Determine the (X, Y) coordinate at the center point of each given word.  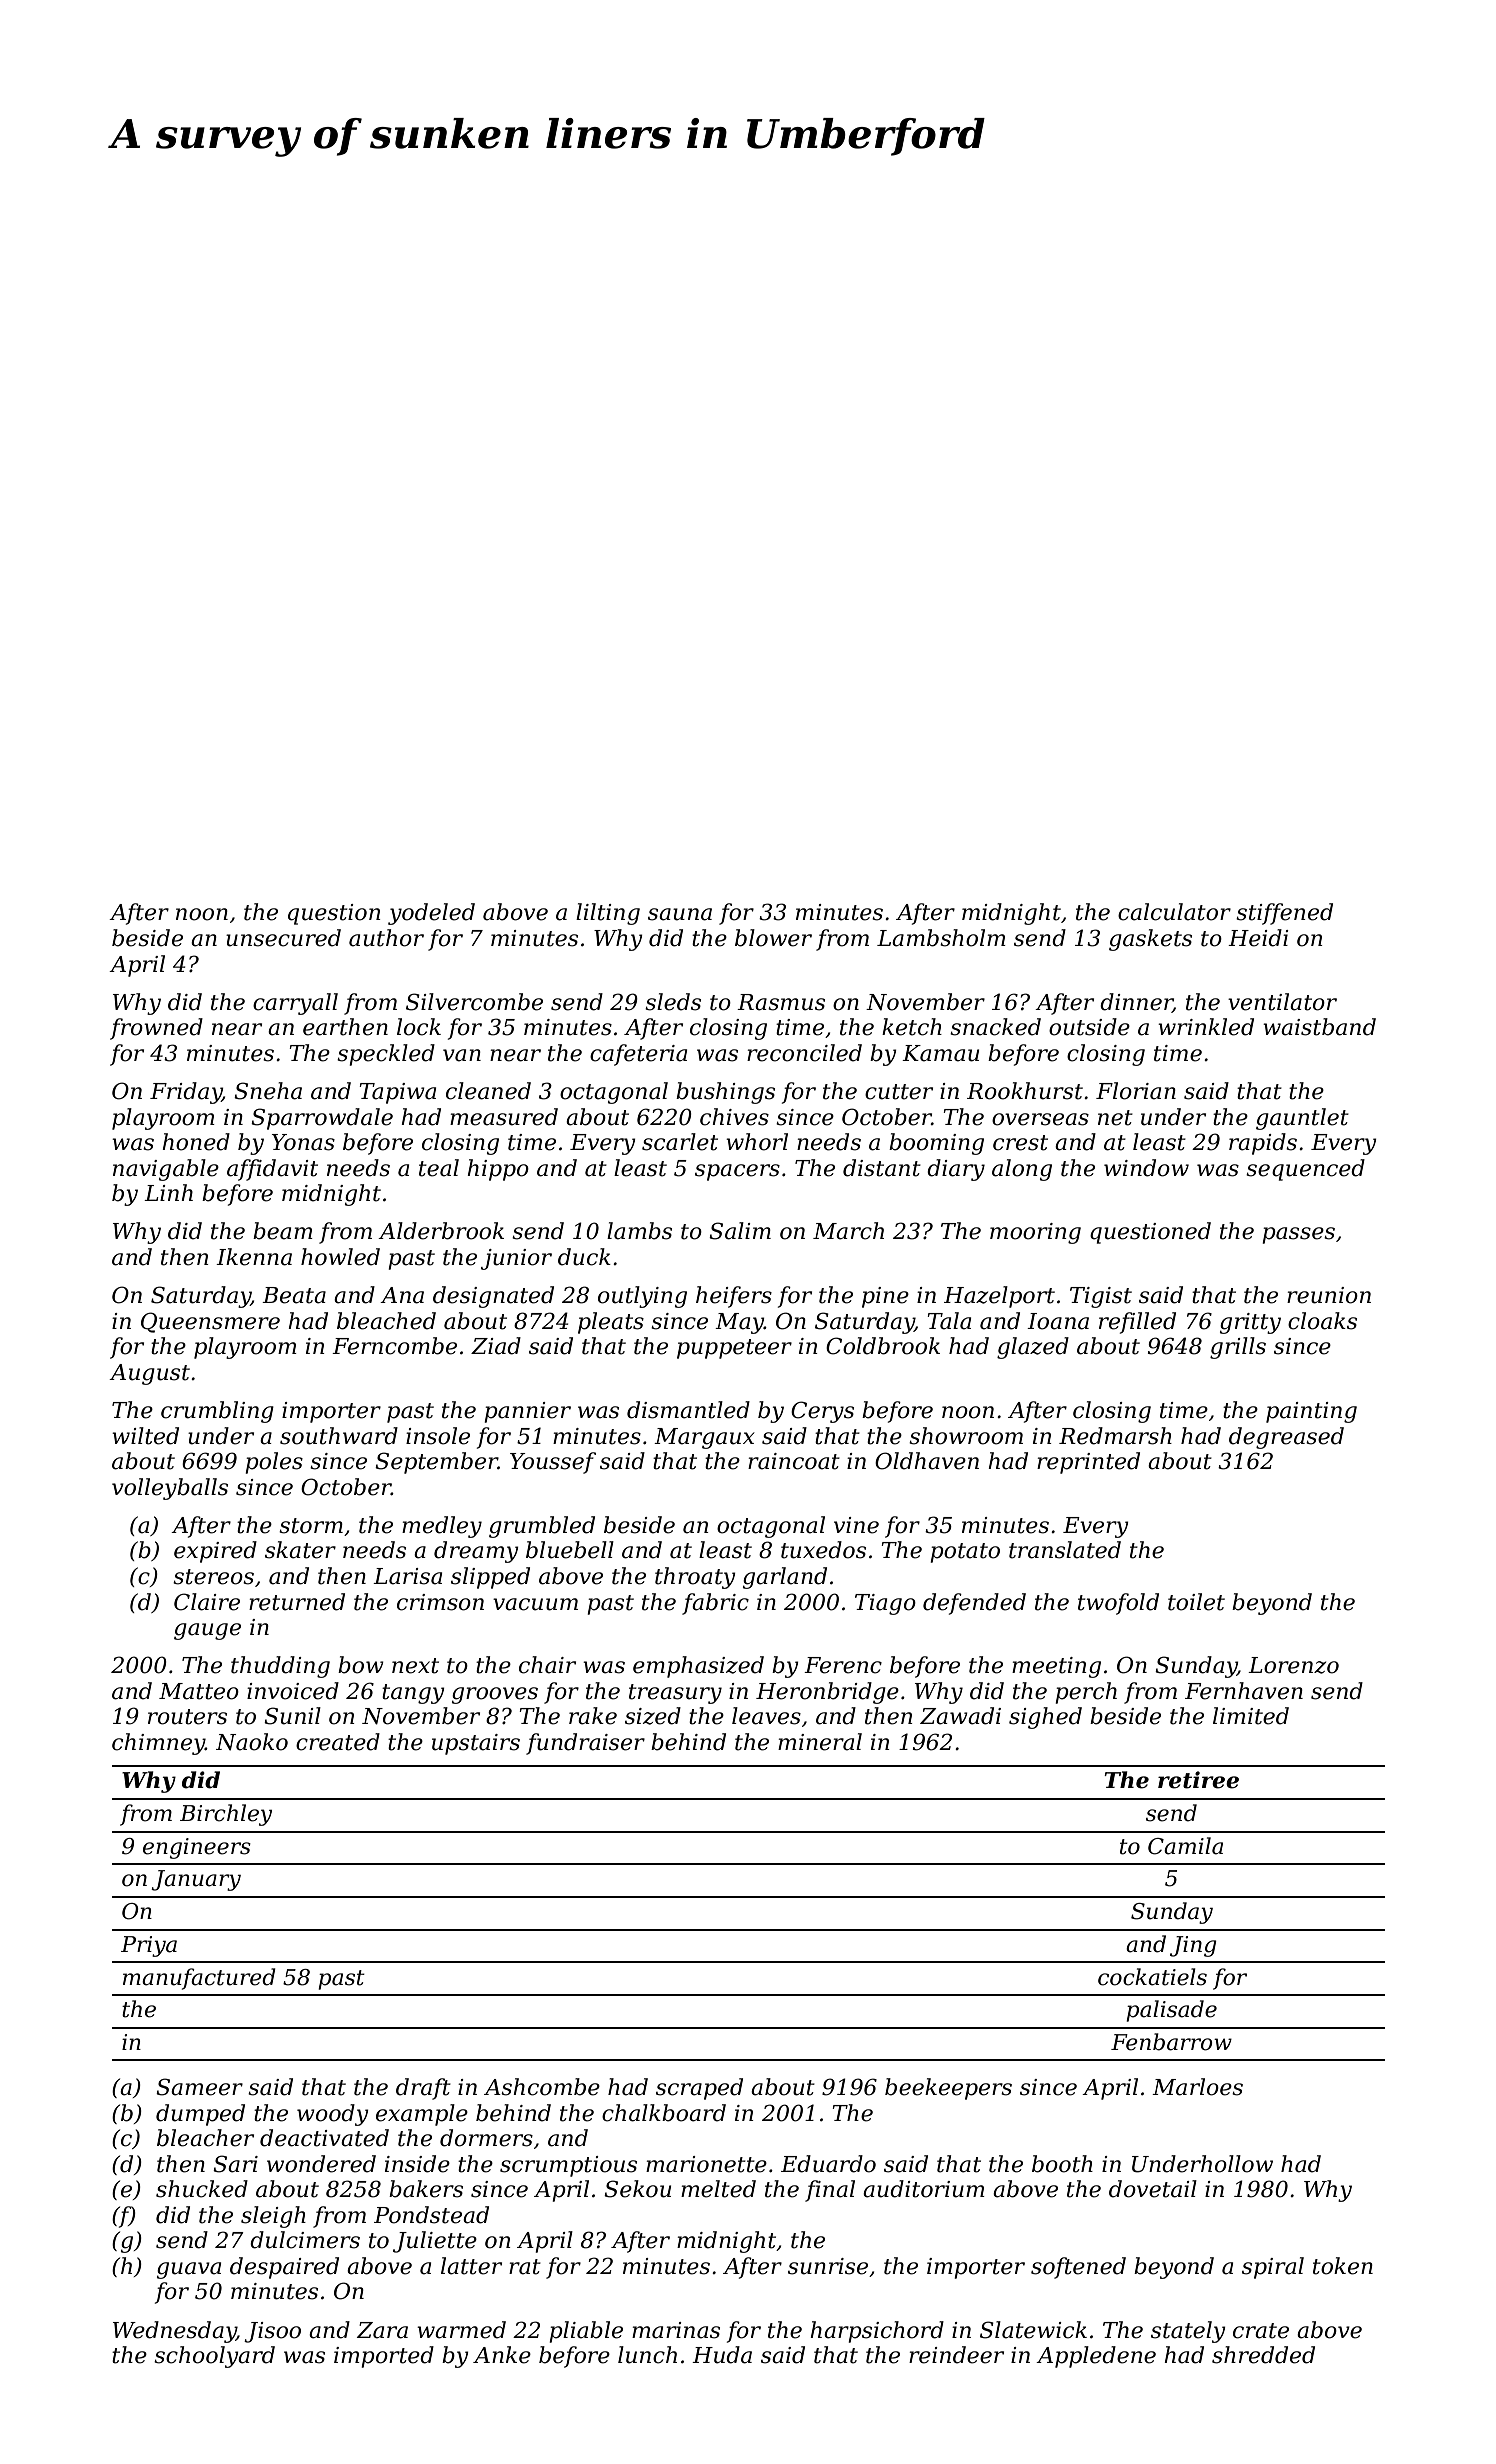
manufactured (199, 1979)
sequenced (1305, 1170)
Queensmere (210, 1322)
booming (936, 1144)
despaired (284, 2268)
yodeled (431, 914)
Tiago (885, 1604)
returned (297, 1602)
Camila (1185, 1846)
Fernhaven (1244, 1691)
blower (773, 938)
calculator (1174, 912)
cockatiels (1152, 1977)
